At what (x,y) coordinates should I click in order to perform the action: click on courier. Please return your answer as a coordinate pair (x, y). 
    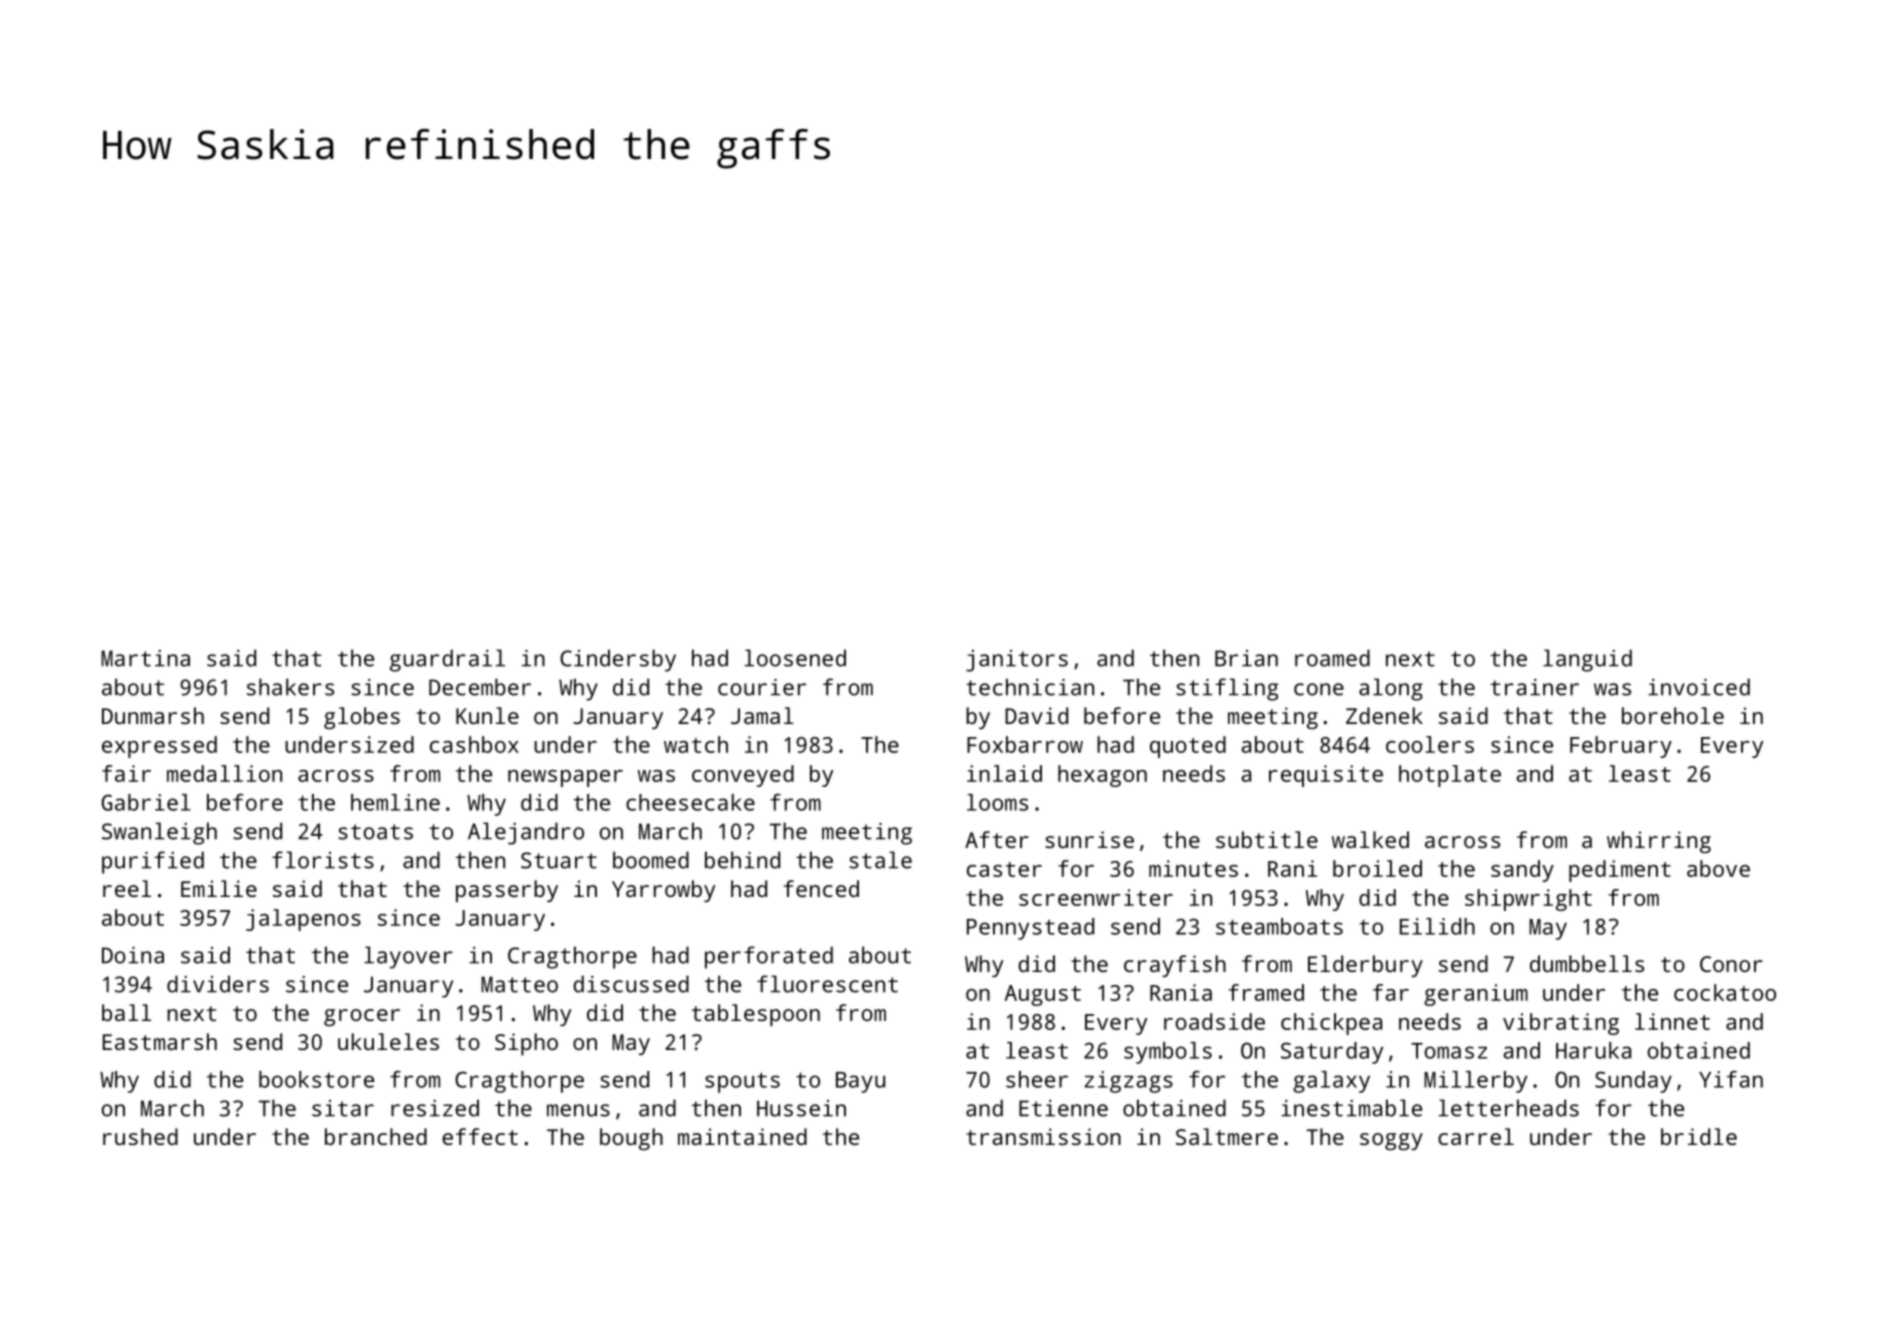
    Looking at the image, I should click on (762, 687).
